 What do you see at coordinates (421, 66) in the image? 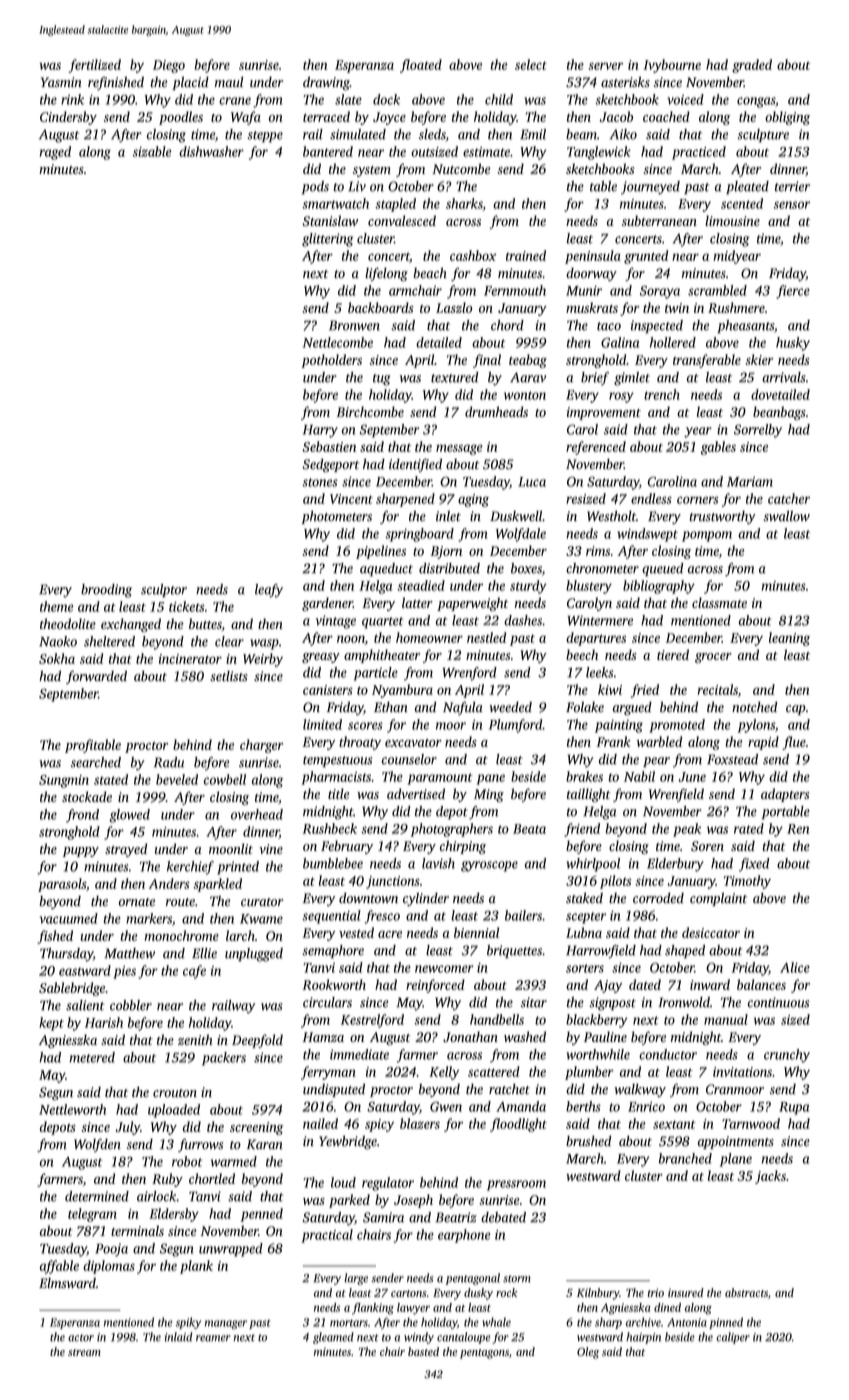
I see `floated` at bounding box center [421, 66].
